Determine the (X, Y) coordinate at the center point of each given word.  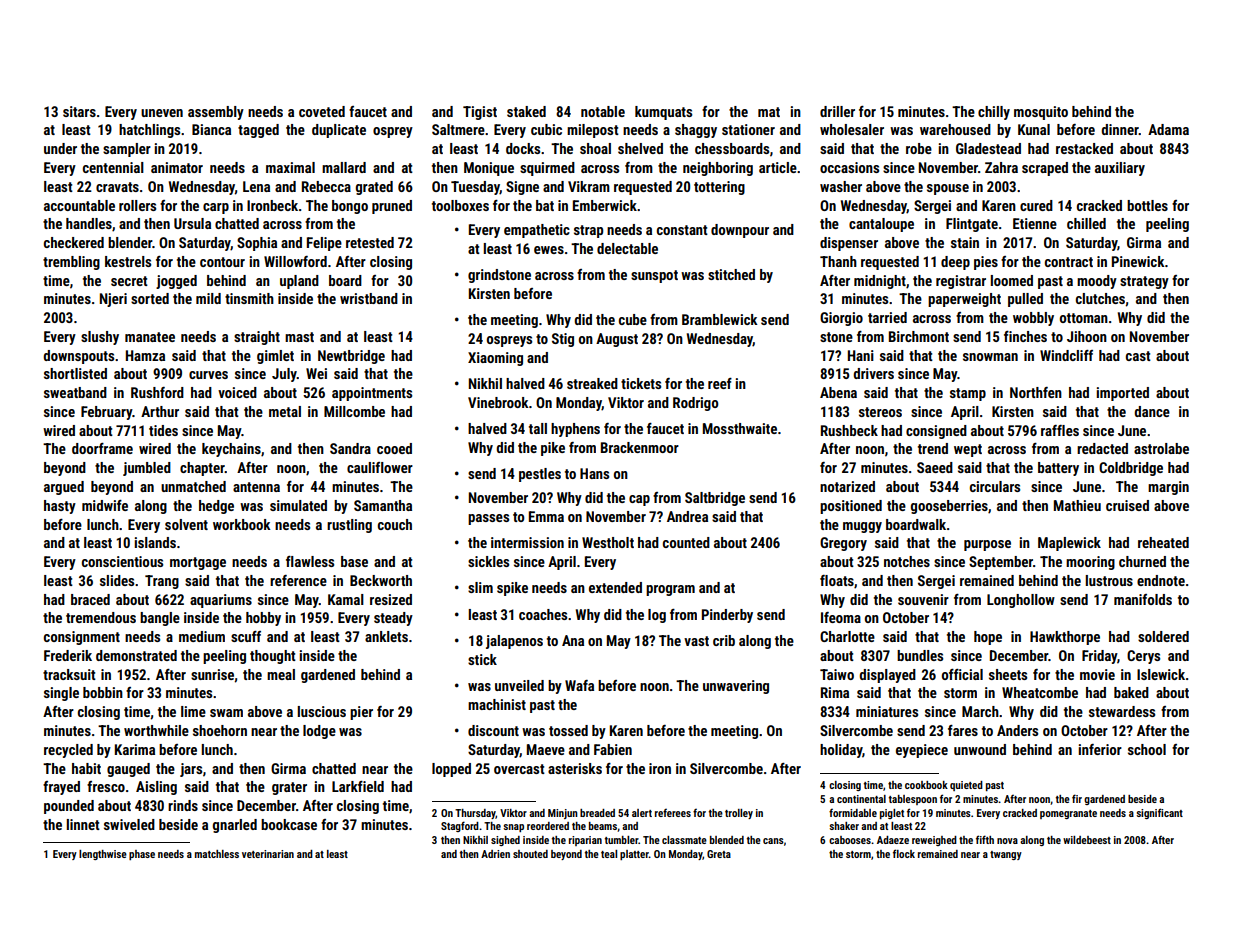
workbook (242, 524)
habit (86, 768)
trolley (739, 814)
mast (299, 337)
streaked (592, 383)
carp (216, 208)
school (1147, 749)
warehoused (955, 129)
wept (968, 450)
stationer (748, 129)
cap (639, 500)
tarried (887, 317)
